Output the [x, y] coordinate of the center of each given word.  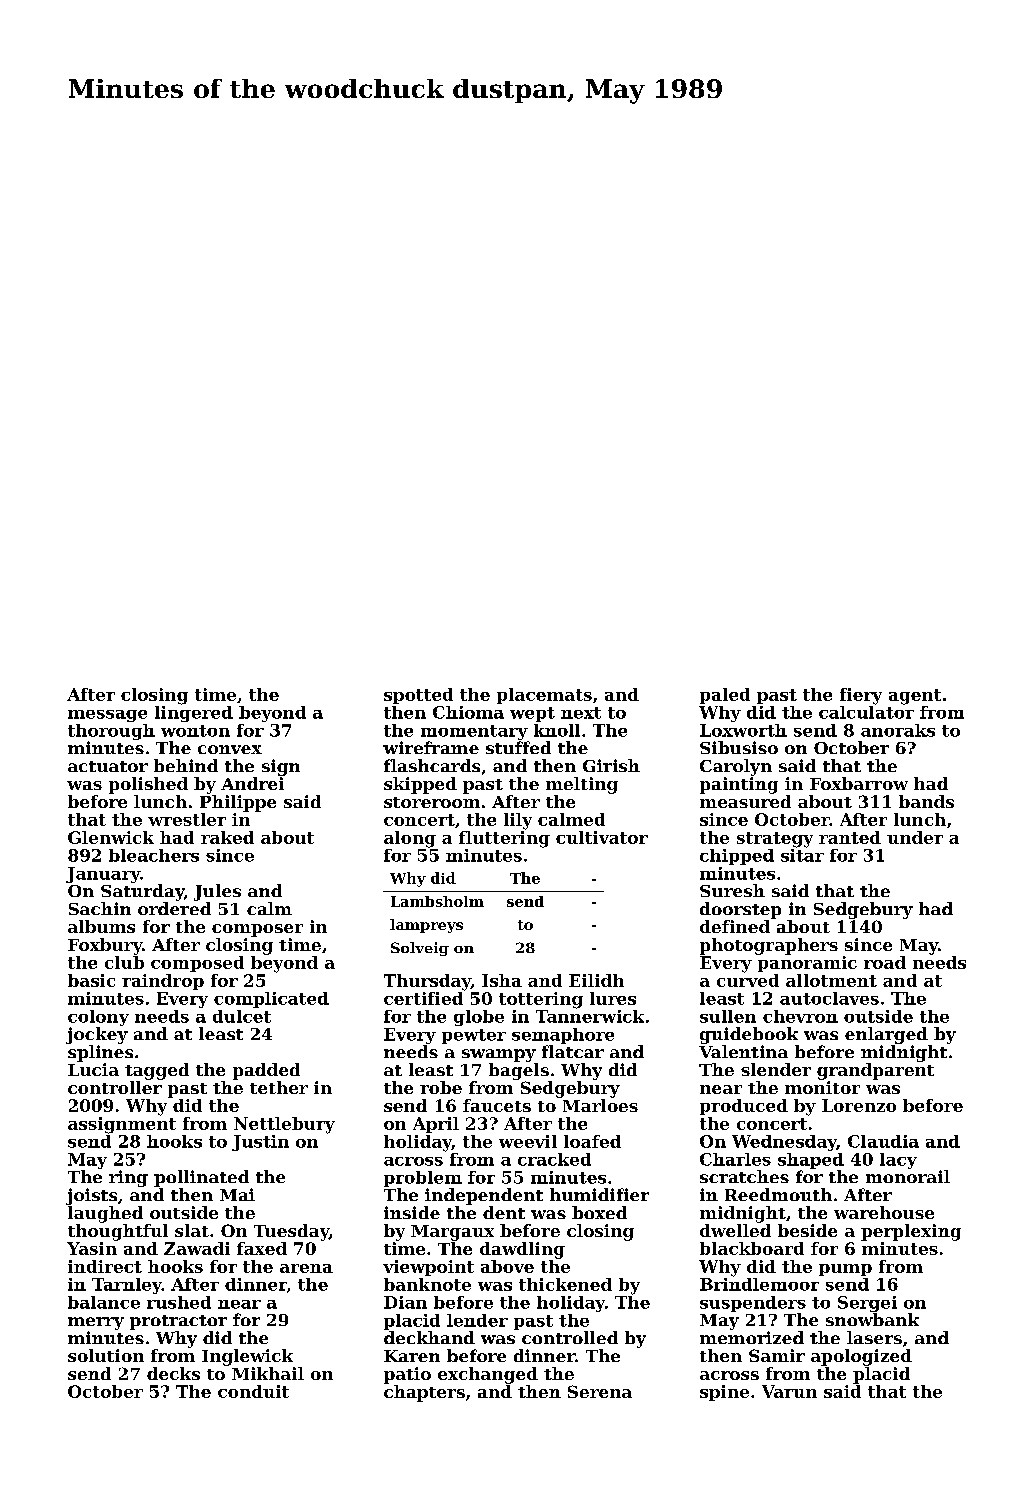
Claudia [883, 1141]
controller [115, 1087]
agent [915, 697]
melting [582, 785]
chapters [424, 1393]
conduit [253, 1391]
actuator [108, 766]
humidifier [599, 1194]
